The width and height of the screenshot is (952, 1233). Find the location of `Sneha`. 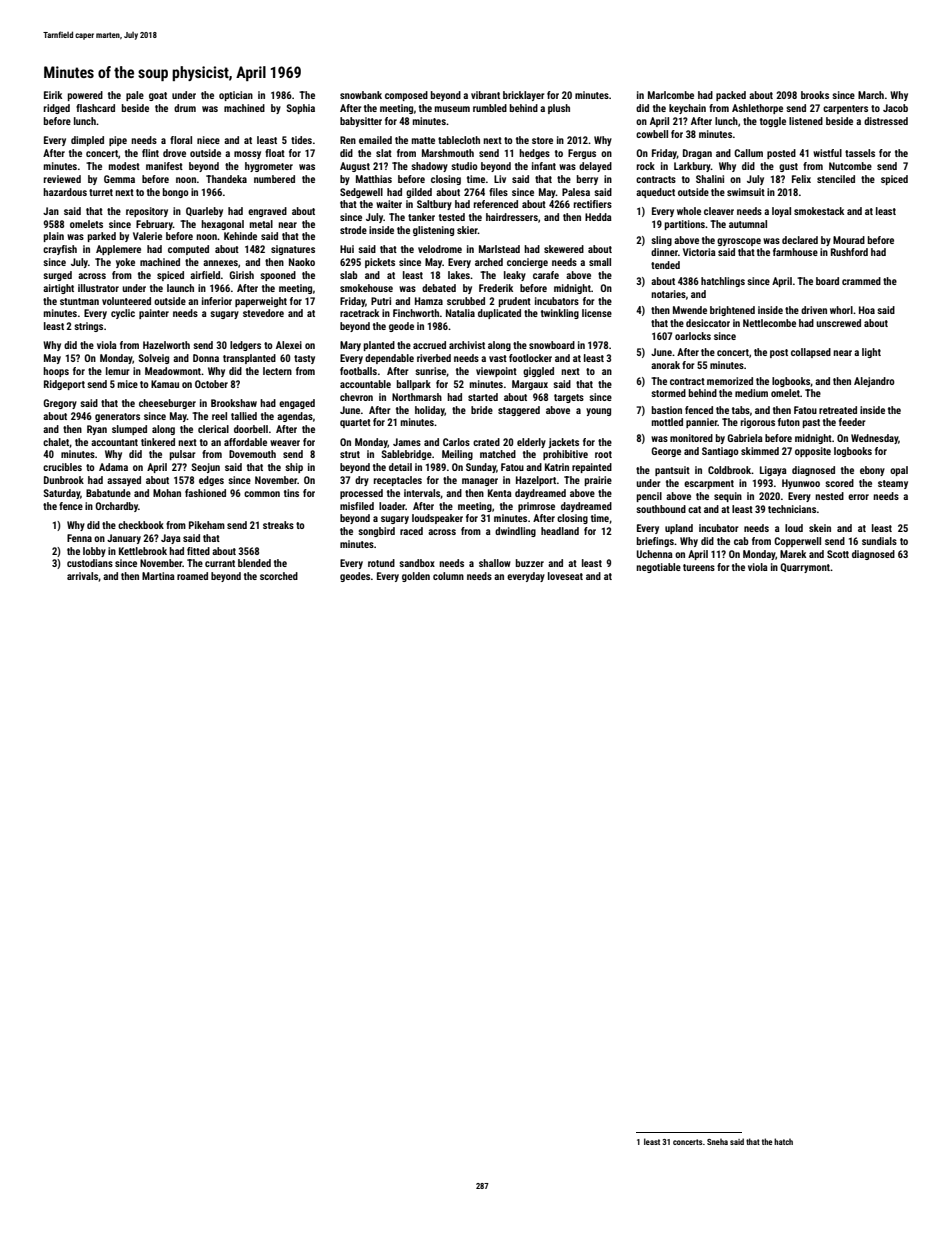

Sneha is located at coordinates (717, 1141).
